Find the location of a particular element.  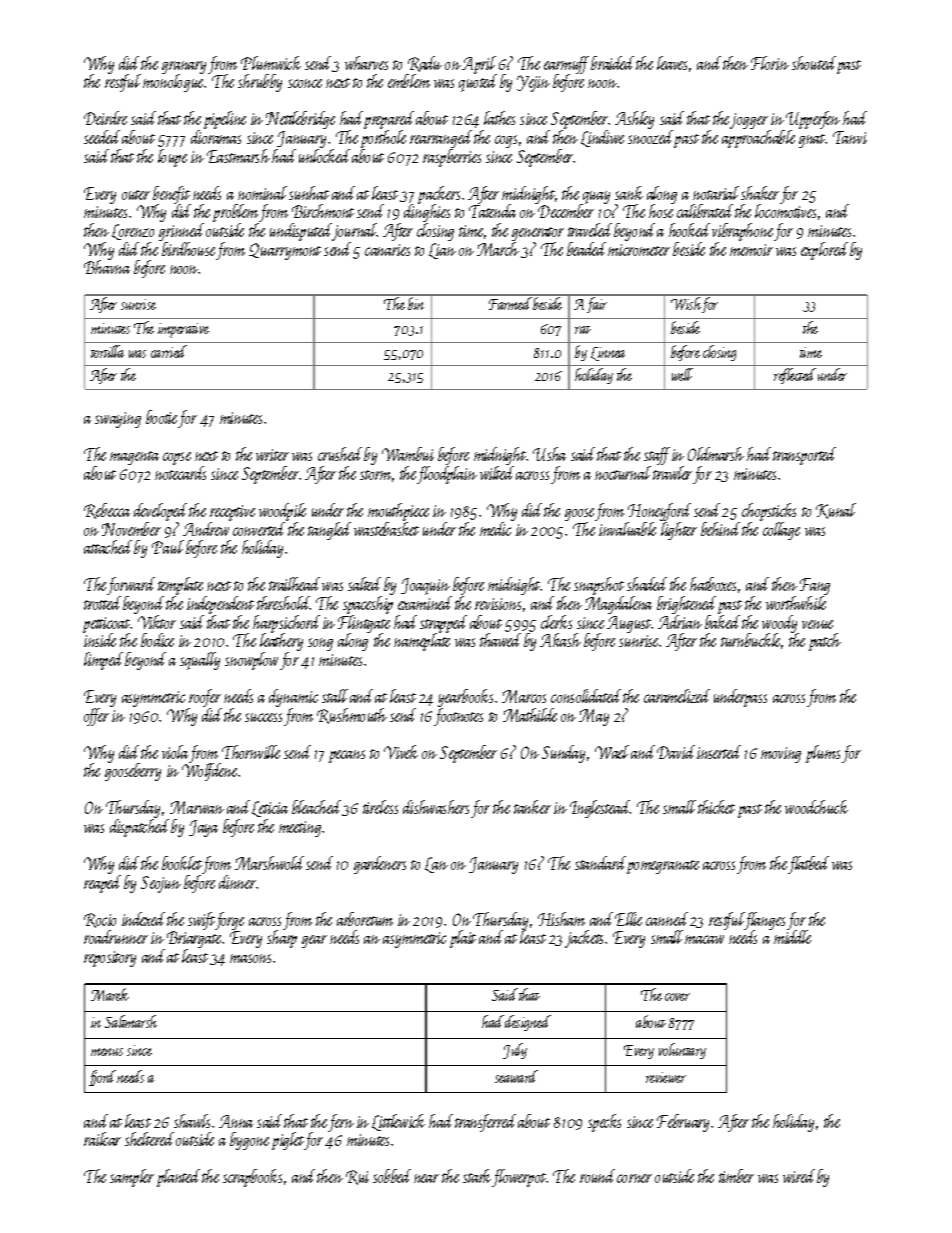

explored is located at coordinates (824, 251).
